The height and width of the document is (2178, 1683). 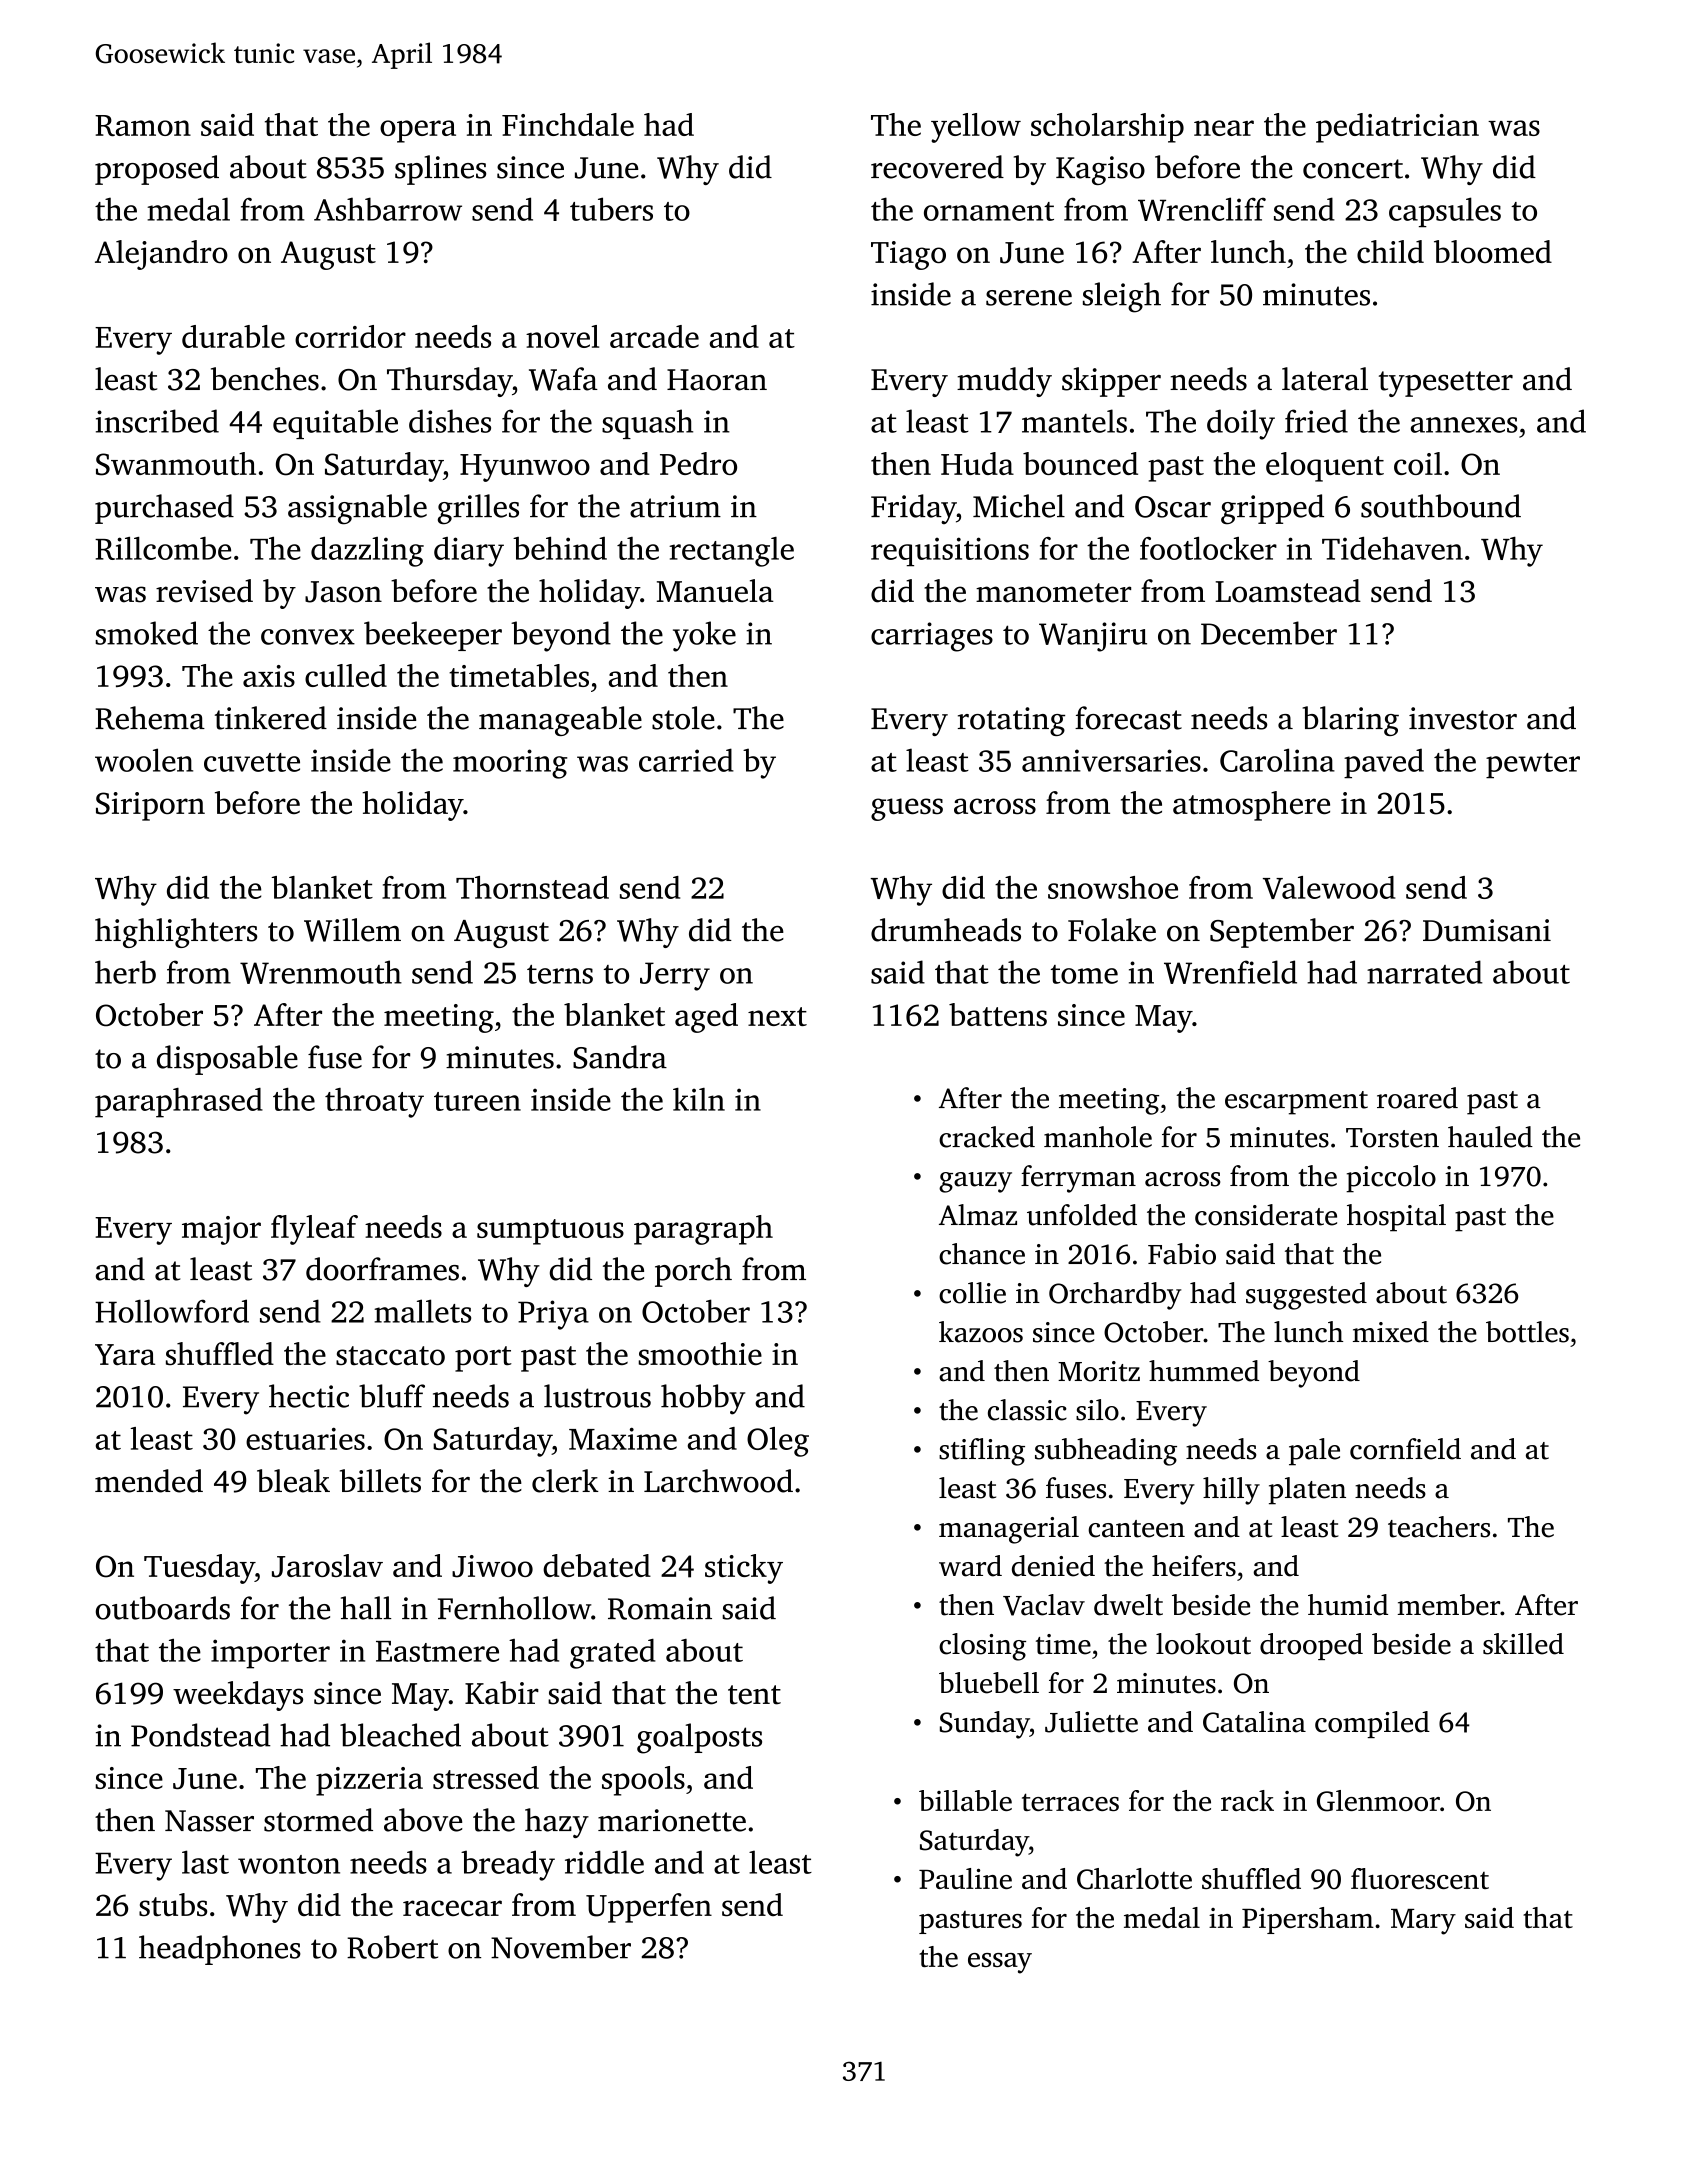 What do you see at coordinates (561, 1947) in the document?
I see `November` at bounding box center [561, 1947].
